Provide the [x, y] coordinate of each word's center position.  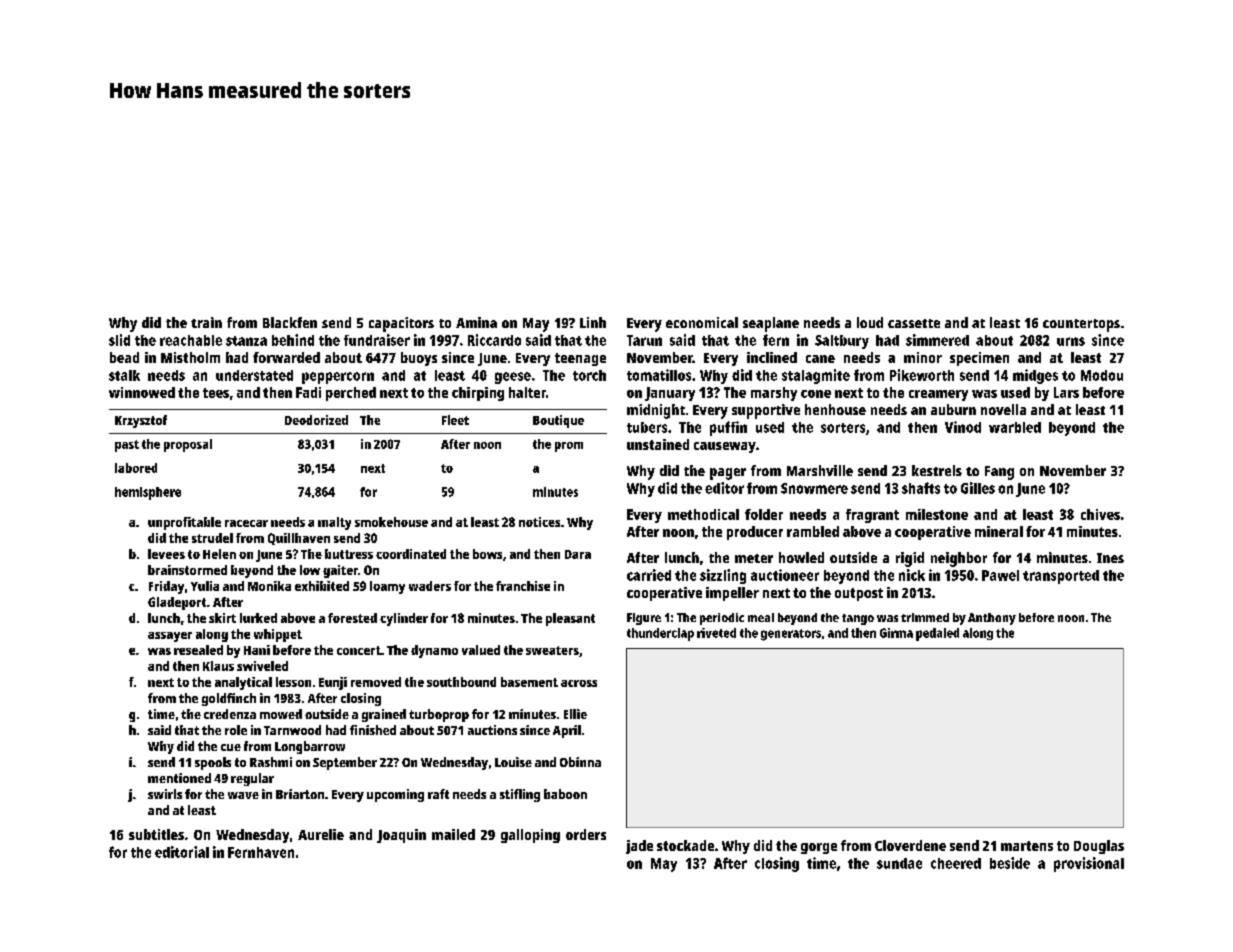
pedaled [937, 634]
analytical [243, 683]
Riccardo [494, 340]
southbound [461, 682]
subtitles [156, 834]
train [206, 322]
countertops [1081, 325]
